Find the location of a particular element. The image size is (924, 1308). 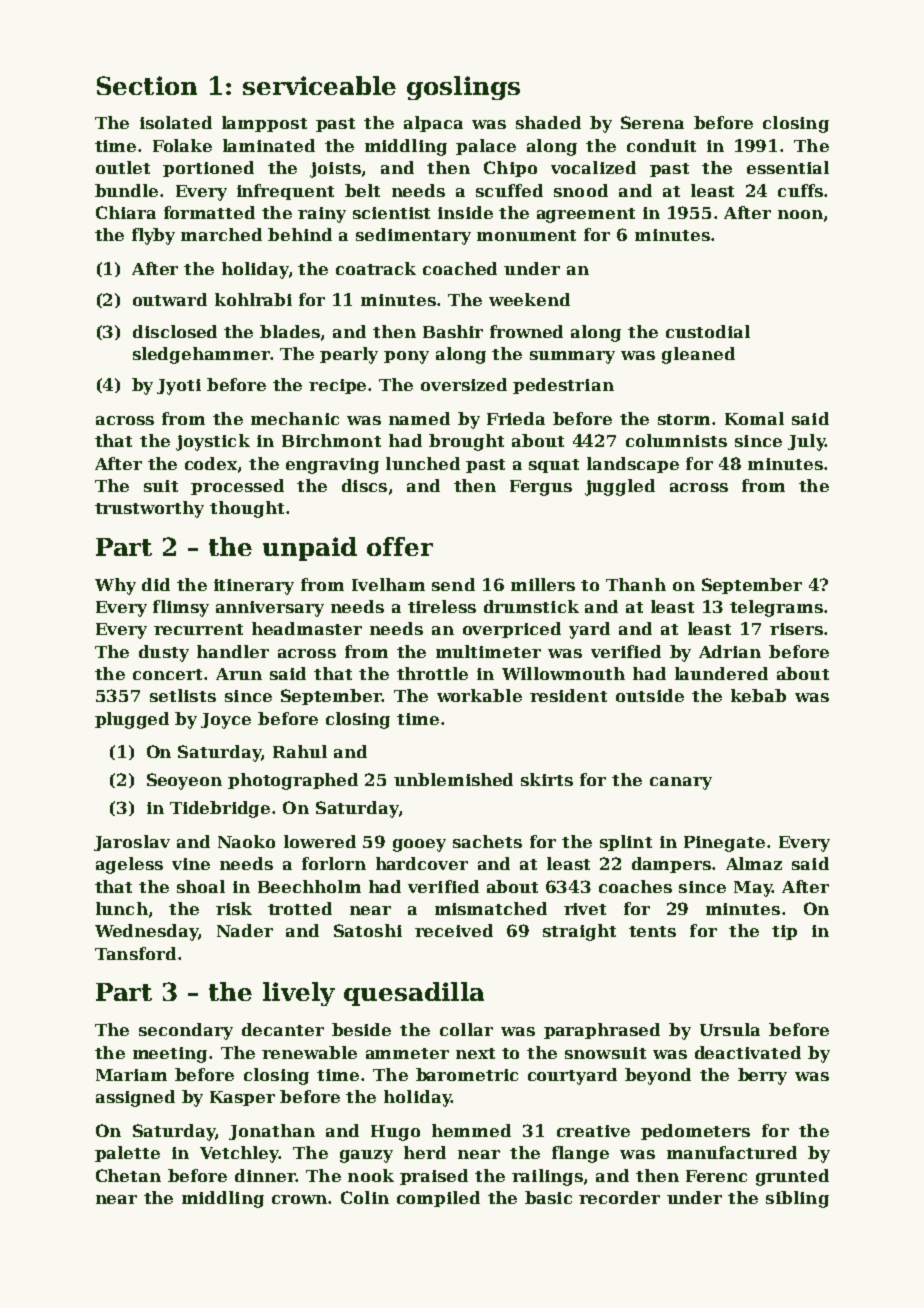

goslings is located at coordinates (463, 88).
